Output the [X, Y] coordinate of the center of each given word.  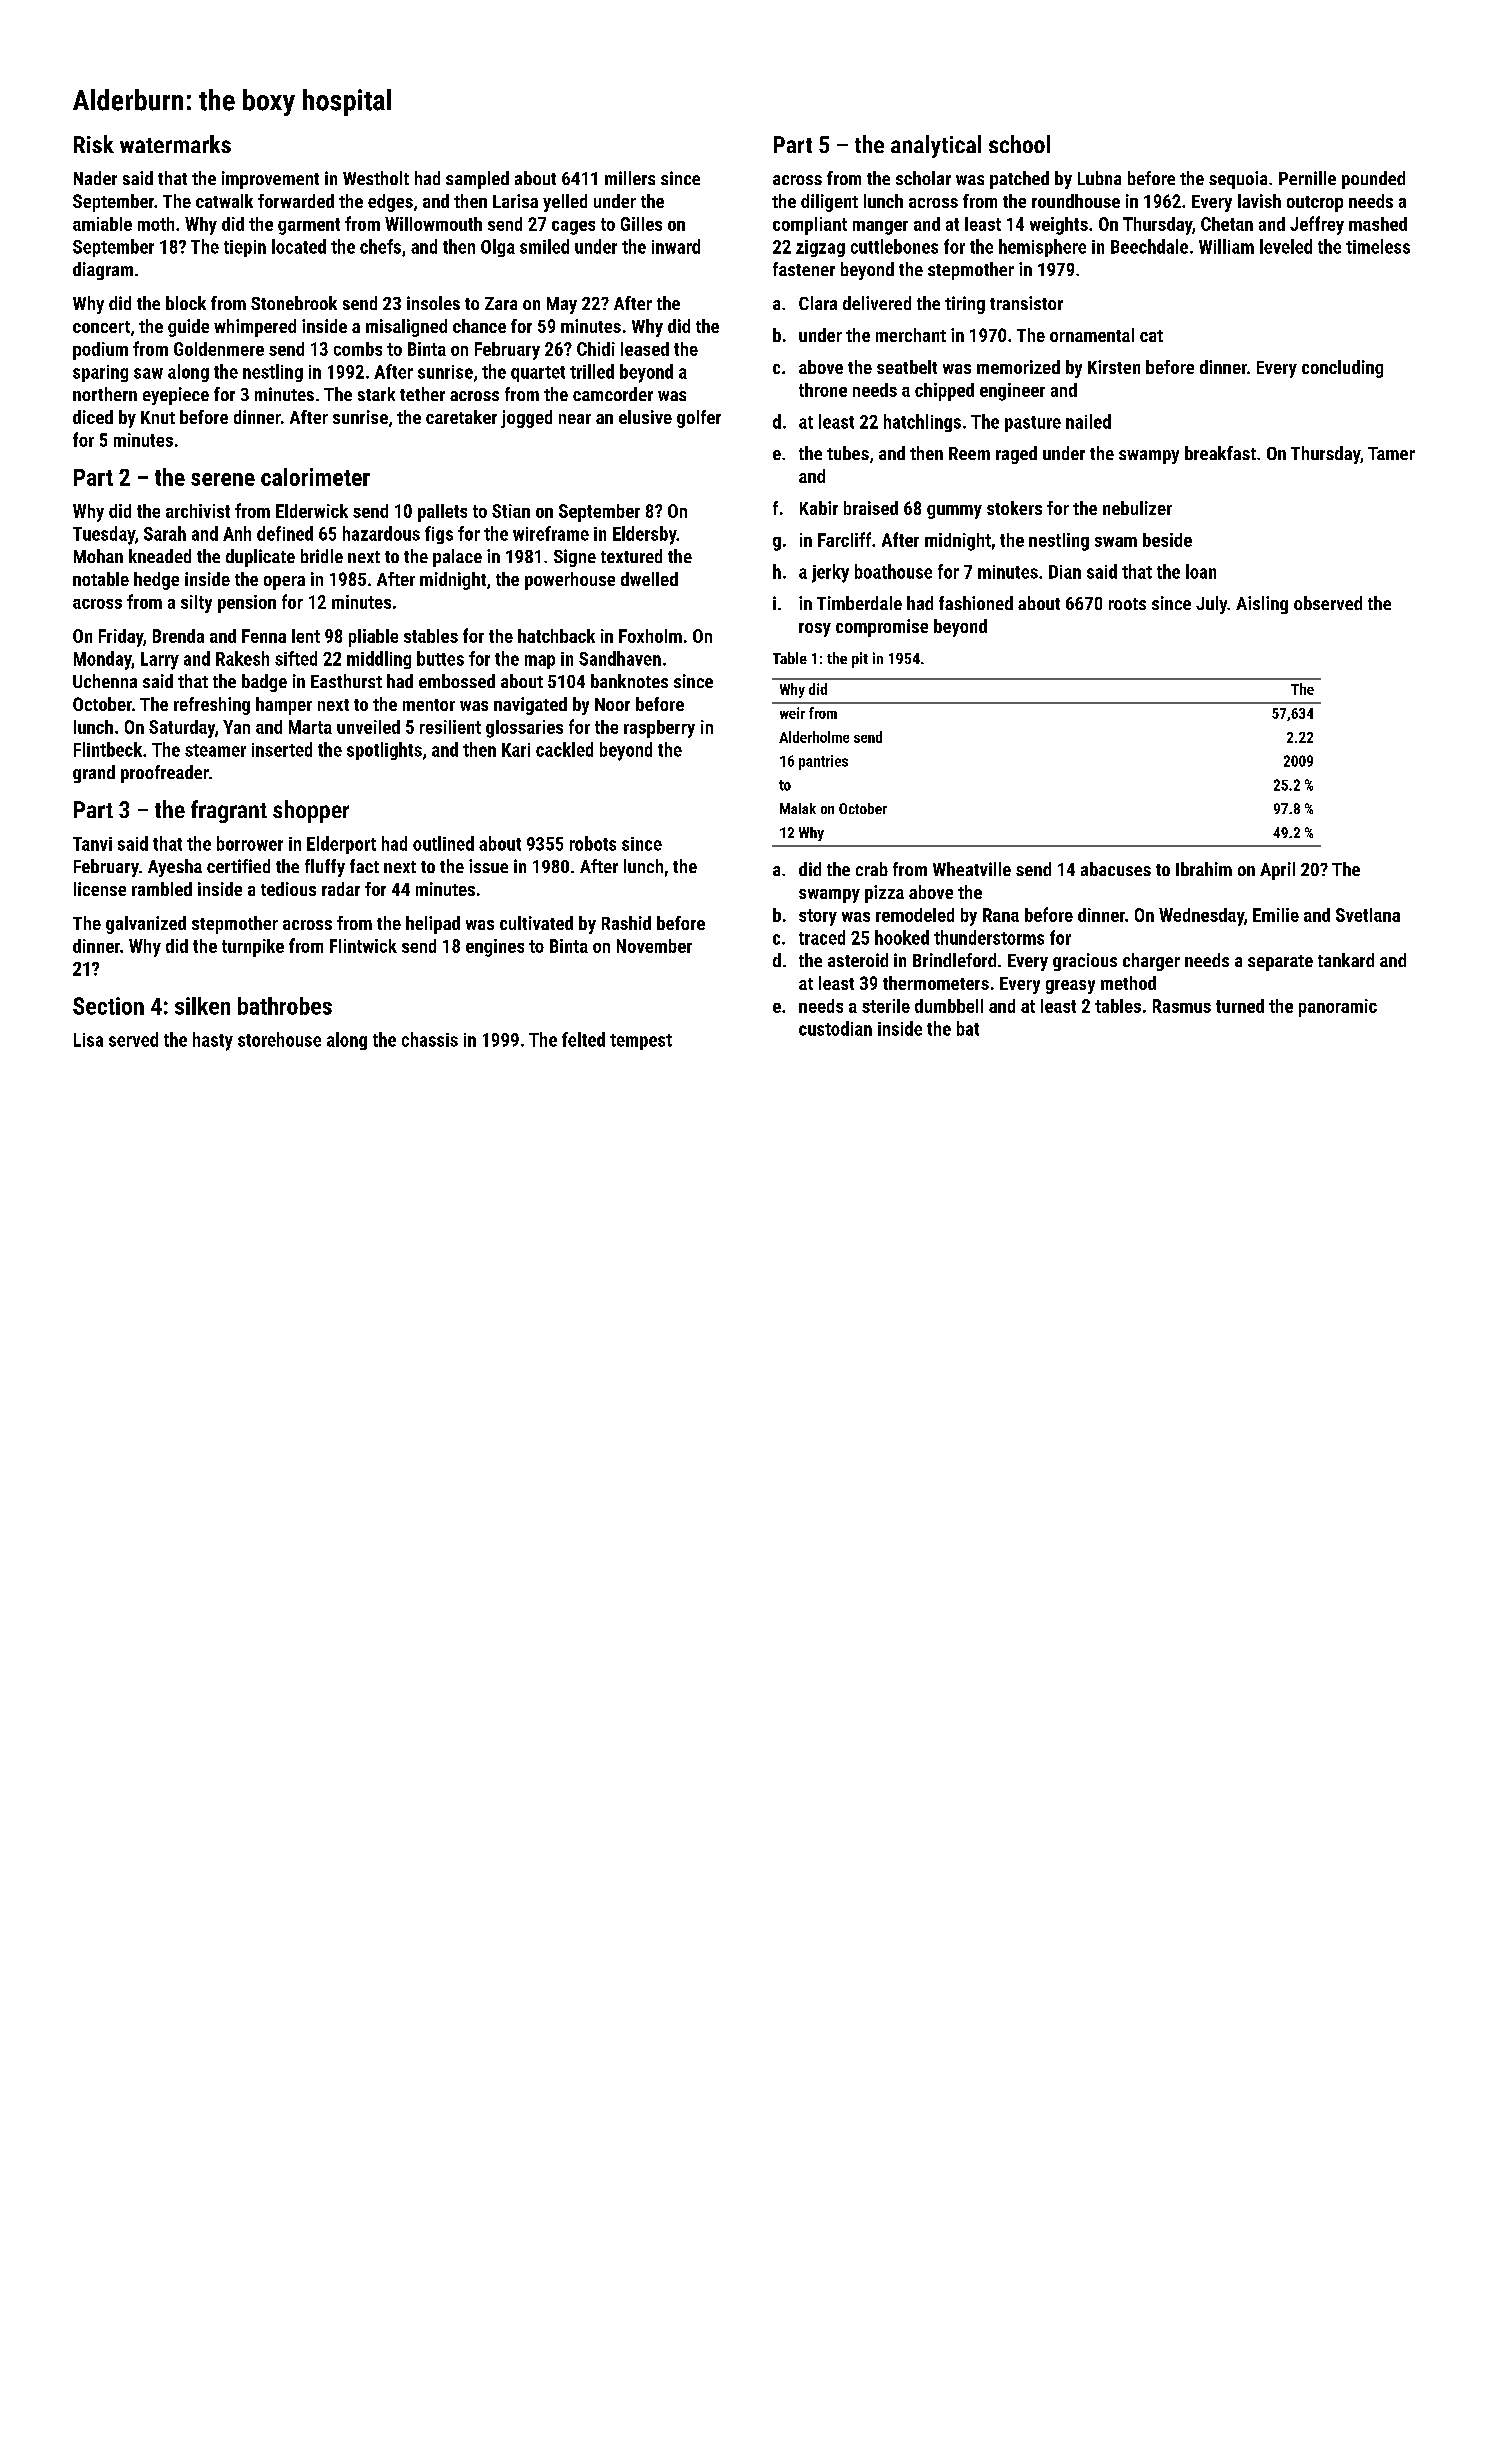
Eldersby [645, 535]
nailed [1088, 421]
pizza [884, 894]
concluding [1342, 369]
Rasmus [1182, 1006]
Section [108, 1006]
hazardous [381, 533]
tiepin [245, 248]
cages [573, 228]
